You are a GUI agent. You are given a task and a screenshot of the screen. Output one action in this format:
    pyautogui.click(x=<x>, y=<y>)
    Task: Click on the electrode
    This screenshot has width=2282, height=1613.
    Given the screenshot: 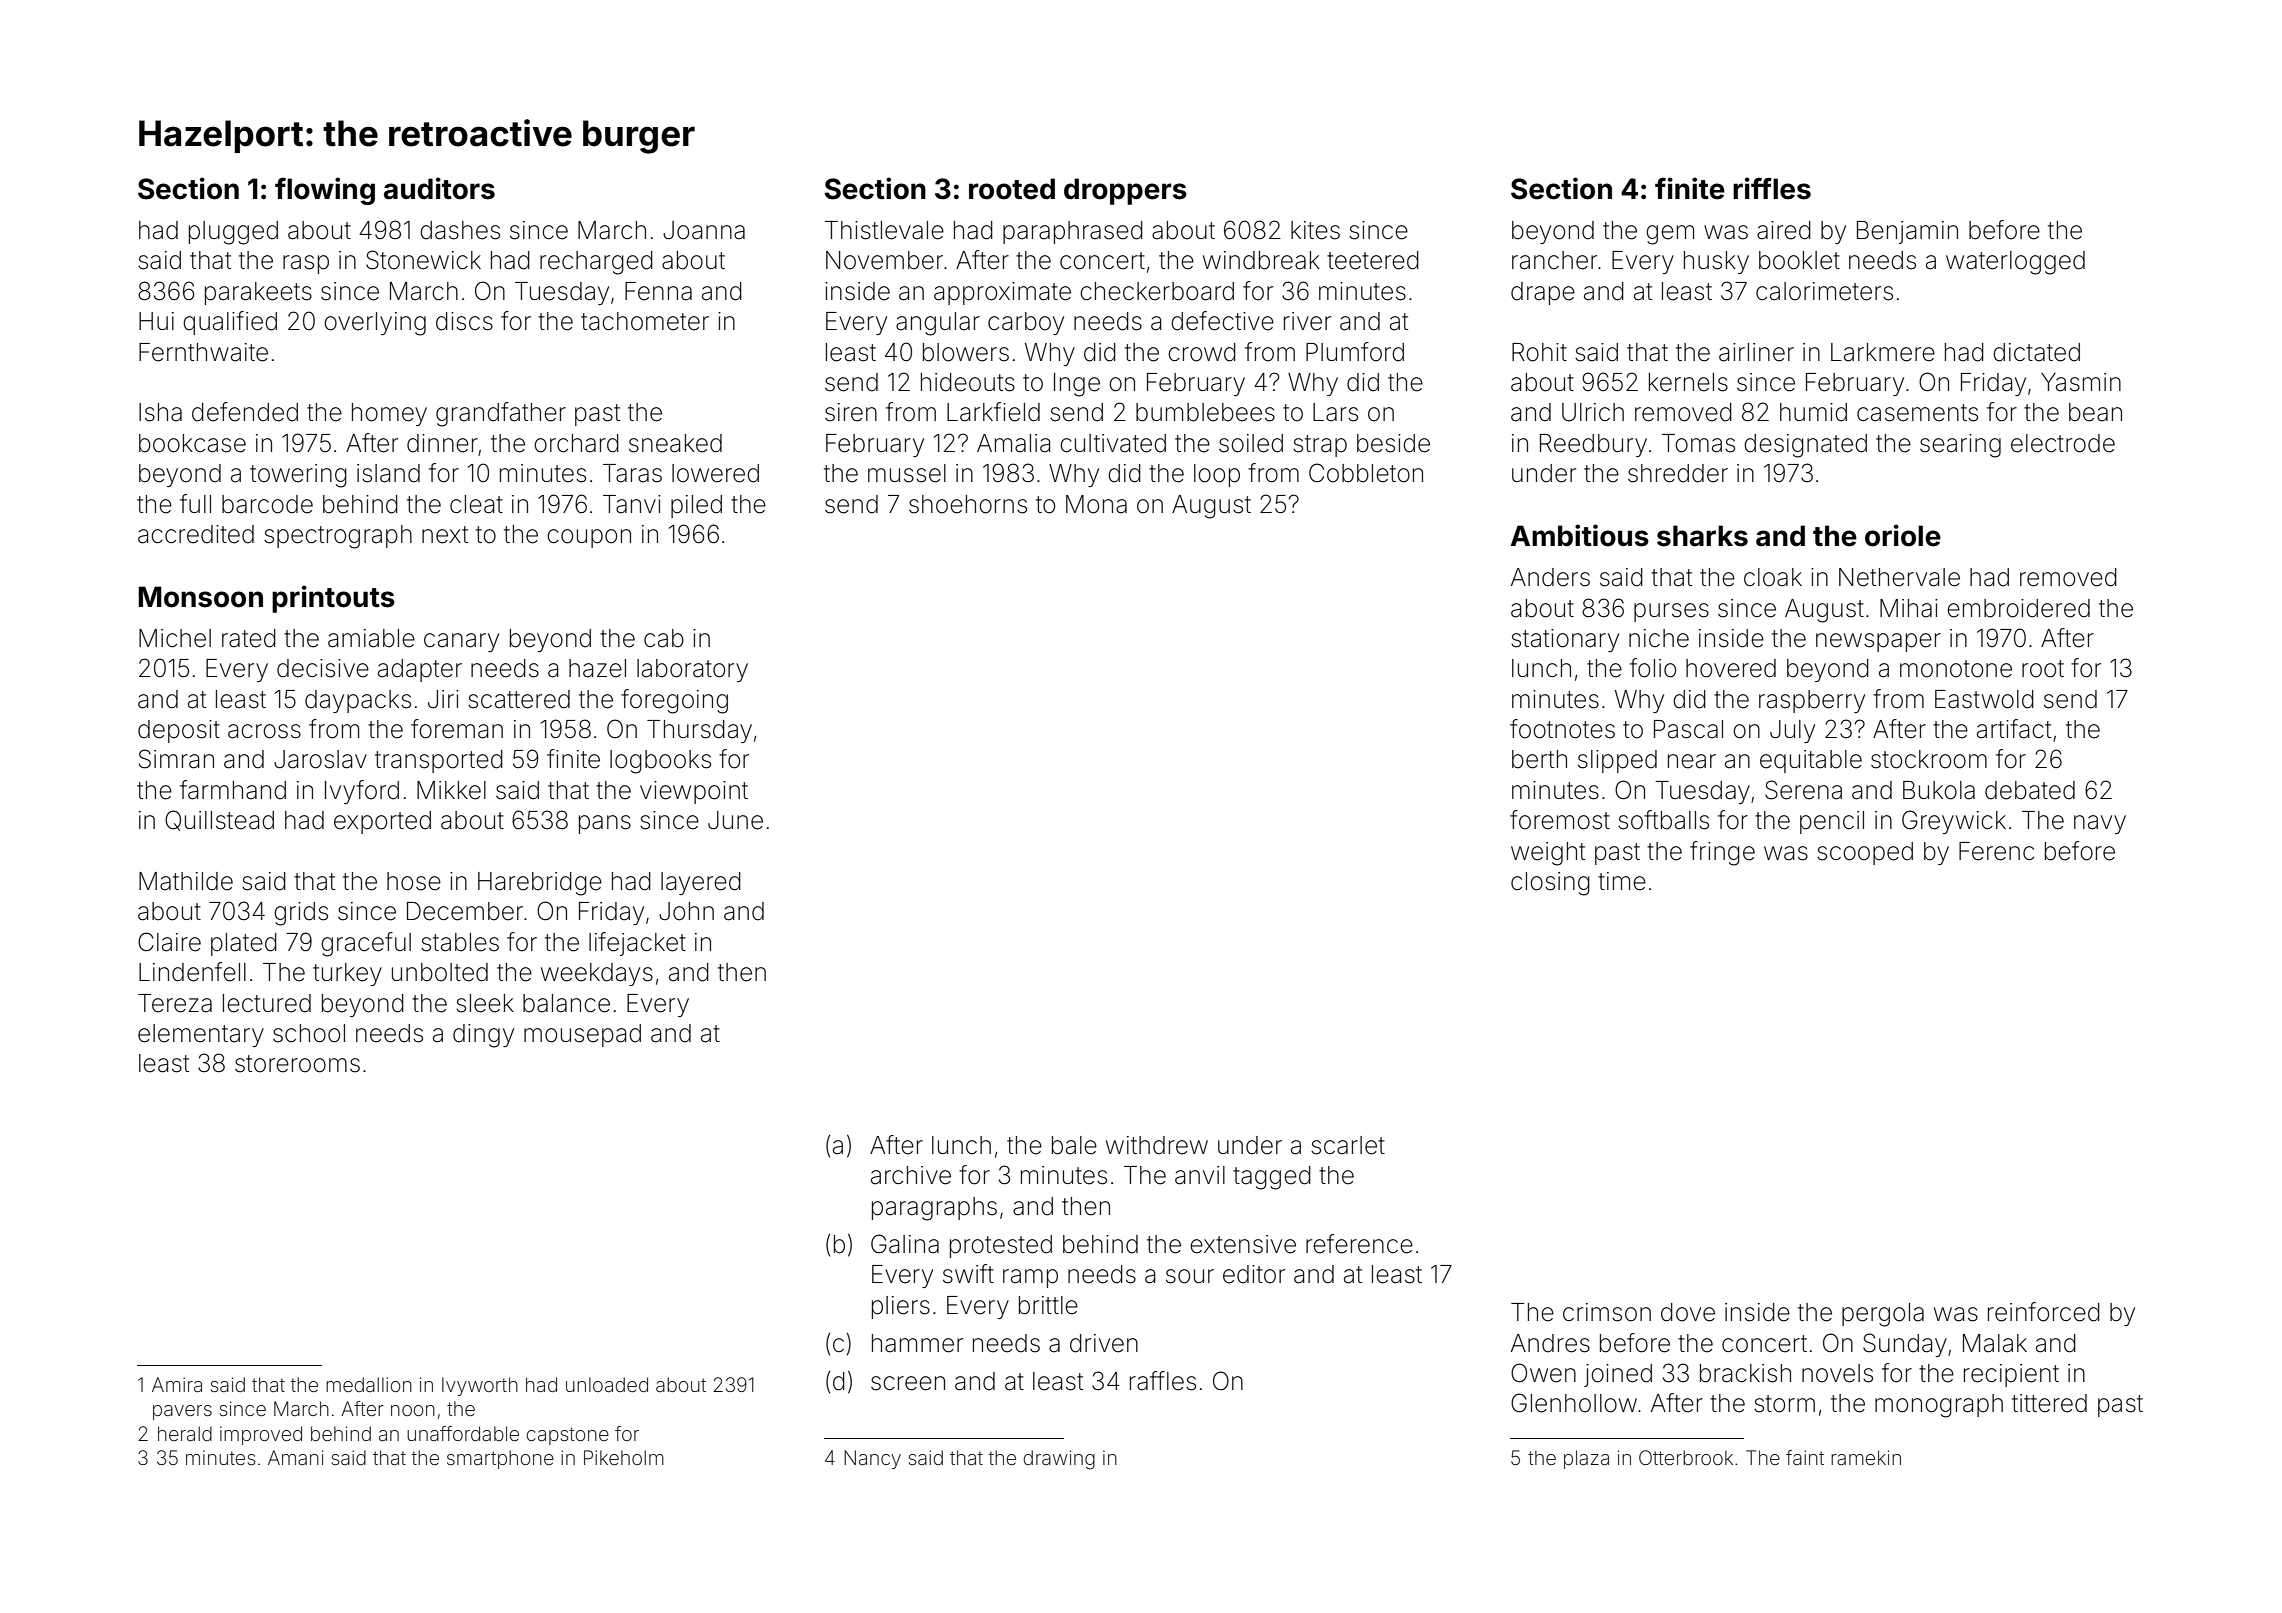 What is the action you would take?
    pyautogui.click(x=2063, y=443)
